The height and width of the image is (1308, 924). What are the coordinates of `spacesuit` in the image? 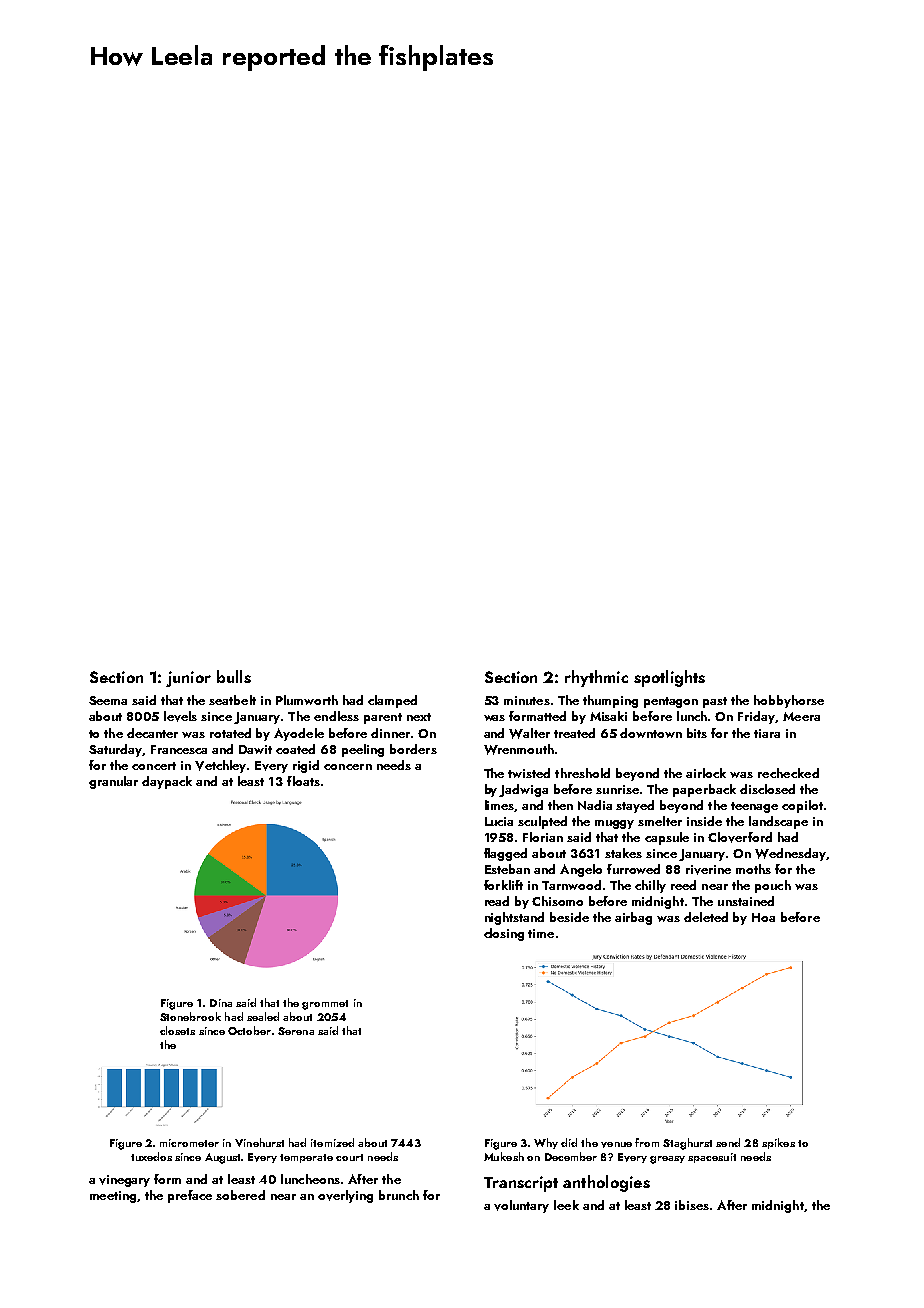 It's located at (712, 1158).
